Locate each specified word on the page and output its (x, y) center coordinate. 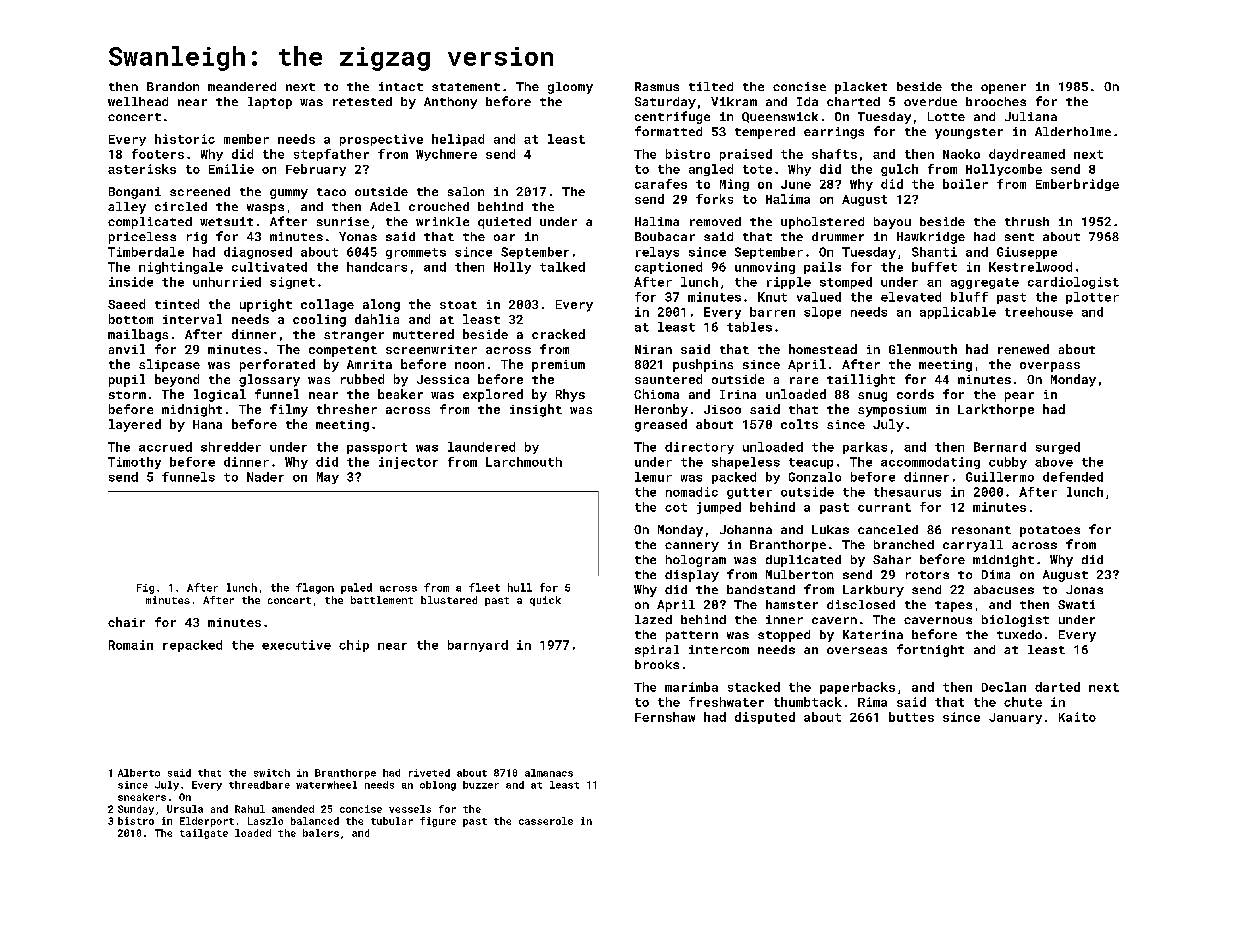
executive (296, 645)
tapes (953, 606)
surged (1058, 448)
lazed (653, 619)
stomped (846, 283)
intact (401, 86)
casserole (546, 821)
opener (1003, 89)
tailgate (204, 834)
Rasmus (657, 86)
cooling (319, 320)
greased (661, 425)
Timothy (134, 463)
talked (562, 267)
